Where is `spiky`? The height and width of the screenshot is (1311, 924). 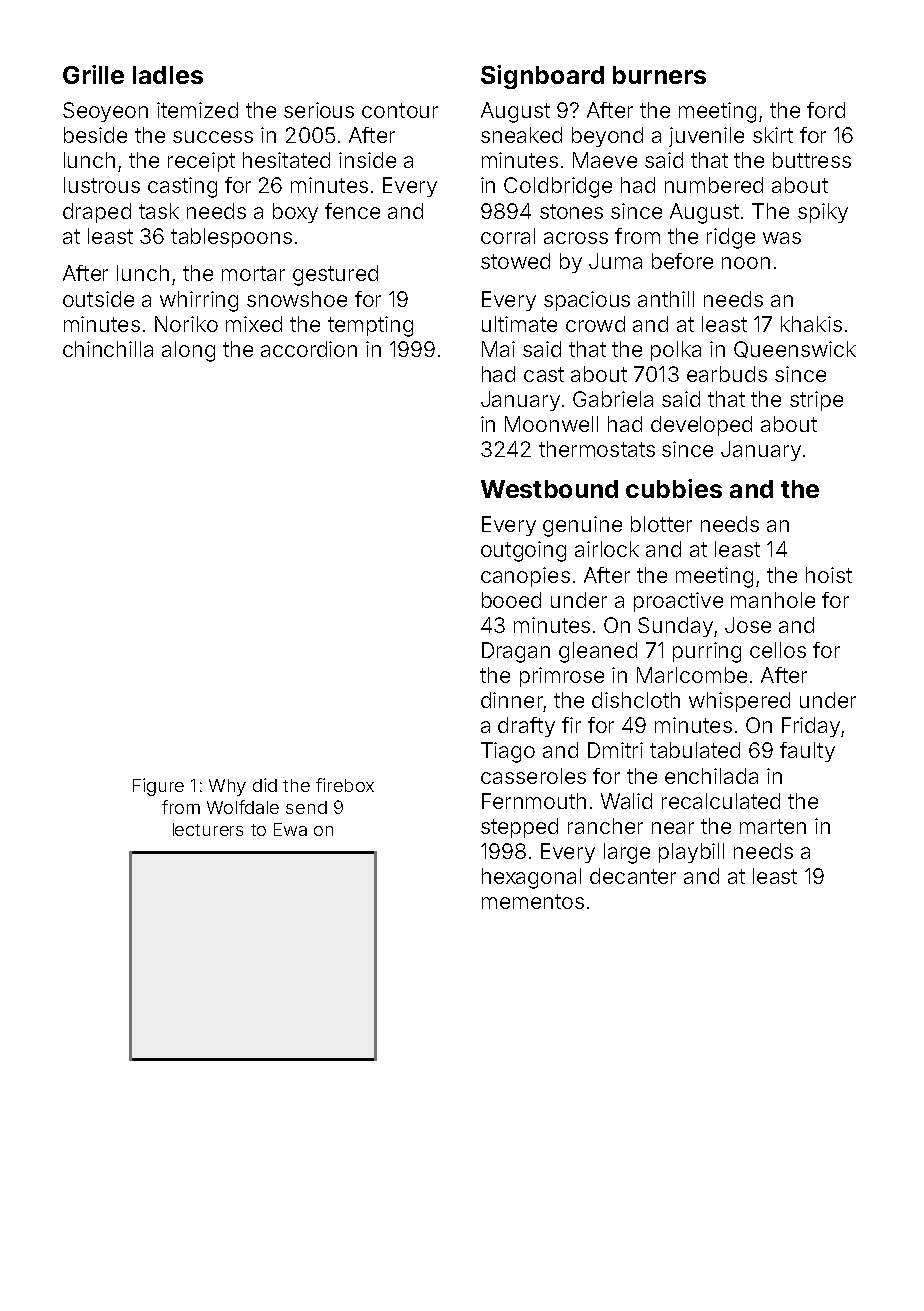
spiky is located at coordinates (823, 213).
